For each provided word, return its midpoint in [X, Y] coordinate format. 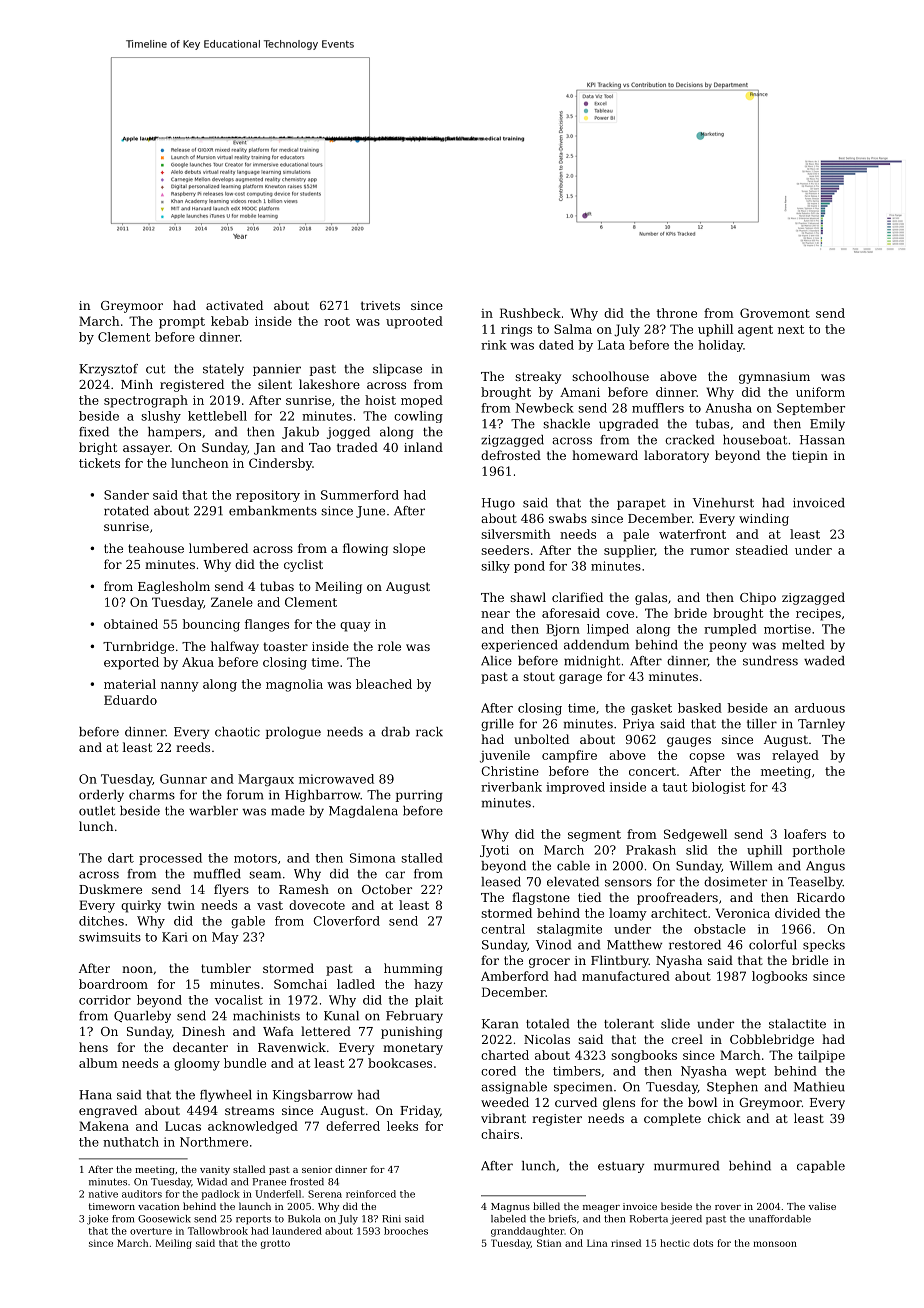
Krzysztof [108, 370]
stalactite [797, 1024]
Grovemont [775, 313]
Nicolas [547, 1039]
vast [270, 905]
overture [151, 1231]
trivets [380, 305]
